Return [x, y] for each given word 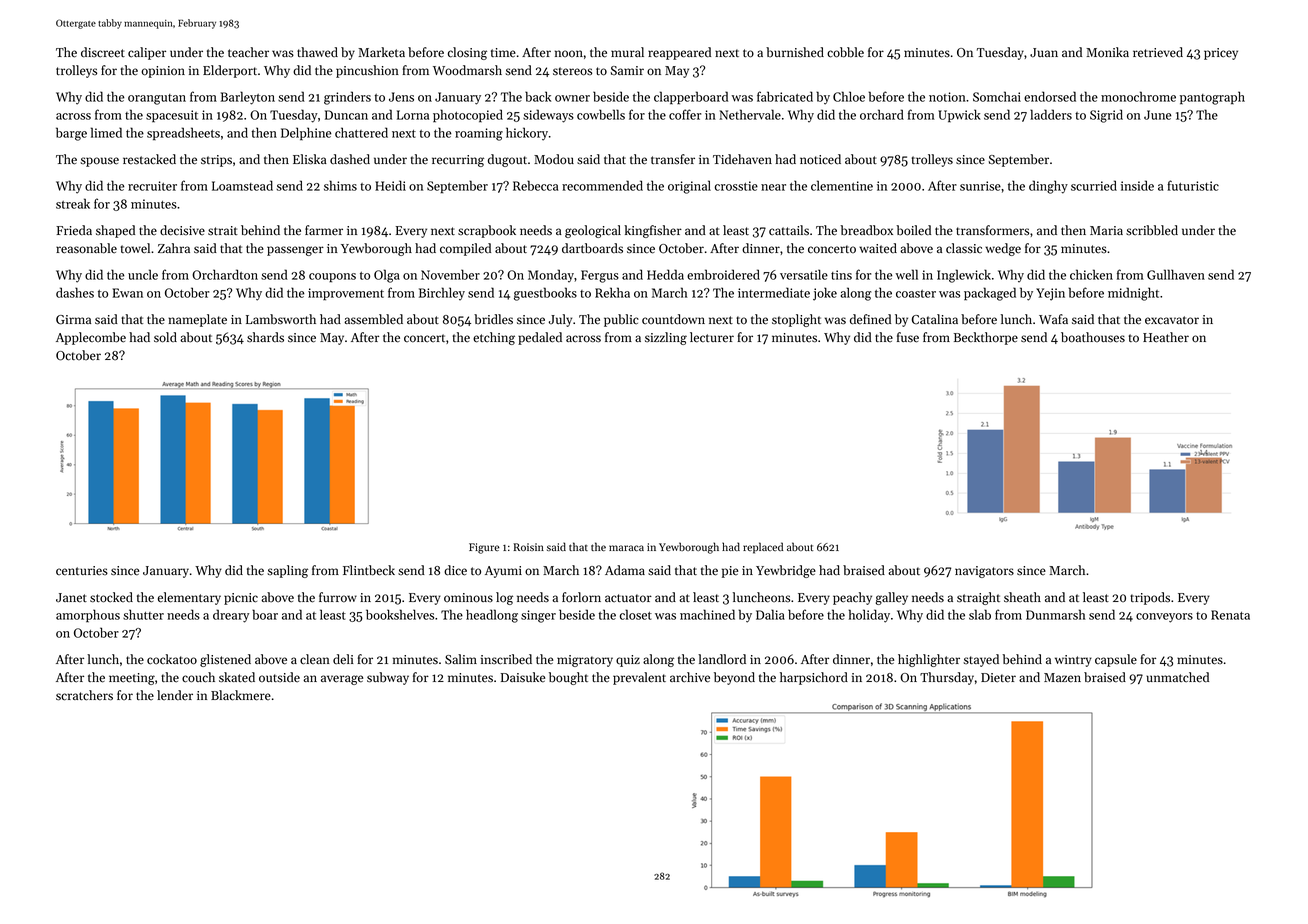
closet [636, 614]
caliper [147, 53]
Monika [1107, 52]
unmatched [1177, 677]
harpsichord [814, 678]
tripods [1150, 598]
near [773, 187]
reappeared [679, 53]
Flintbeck [369, 570]
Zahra [174, 248]
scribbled [1152, 230]
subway [388, 678]
